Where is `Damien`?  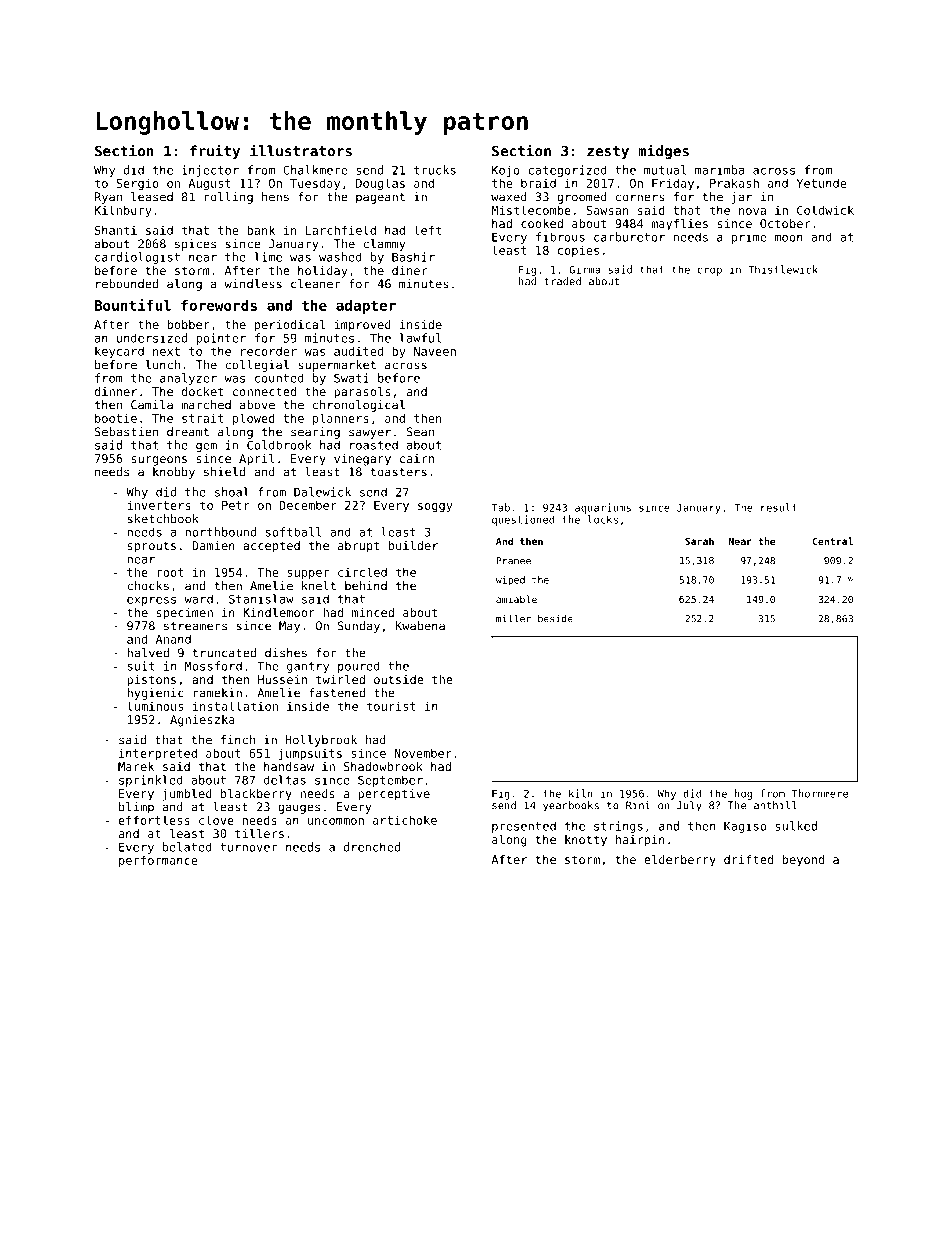 Damien is located at coordinates (213, 545).
